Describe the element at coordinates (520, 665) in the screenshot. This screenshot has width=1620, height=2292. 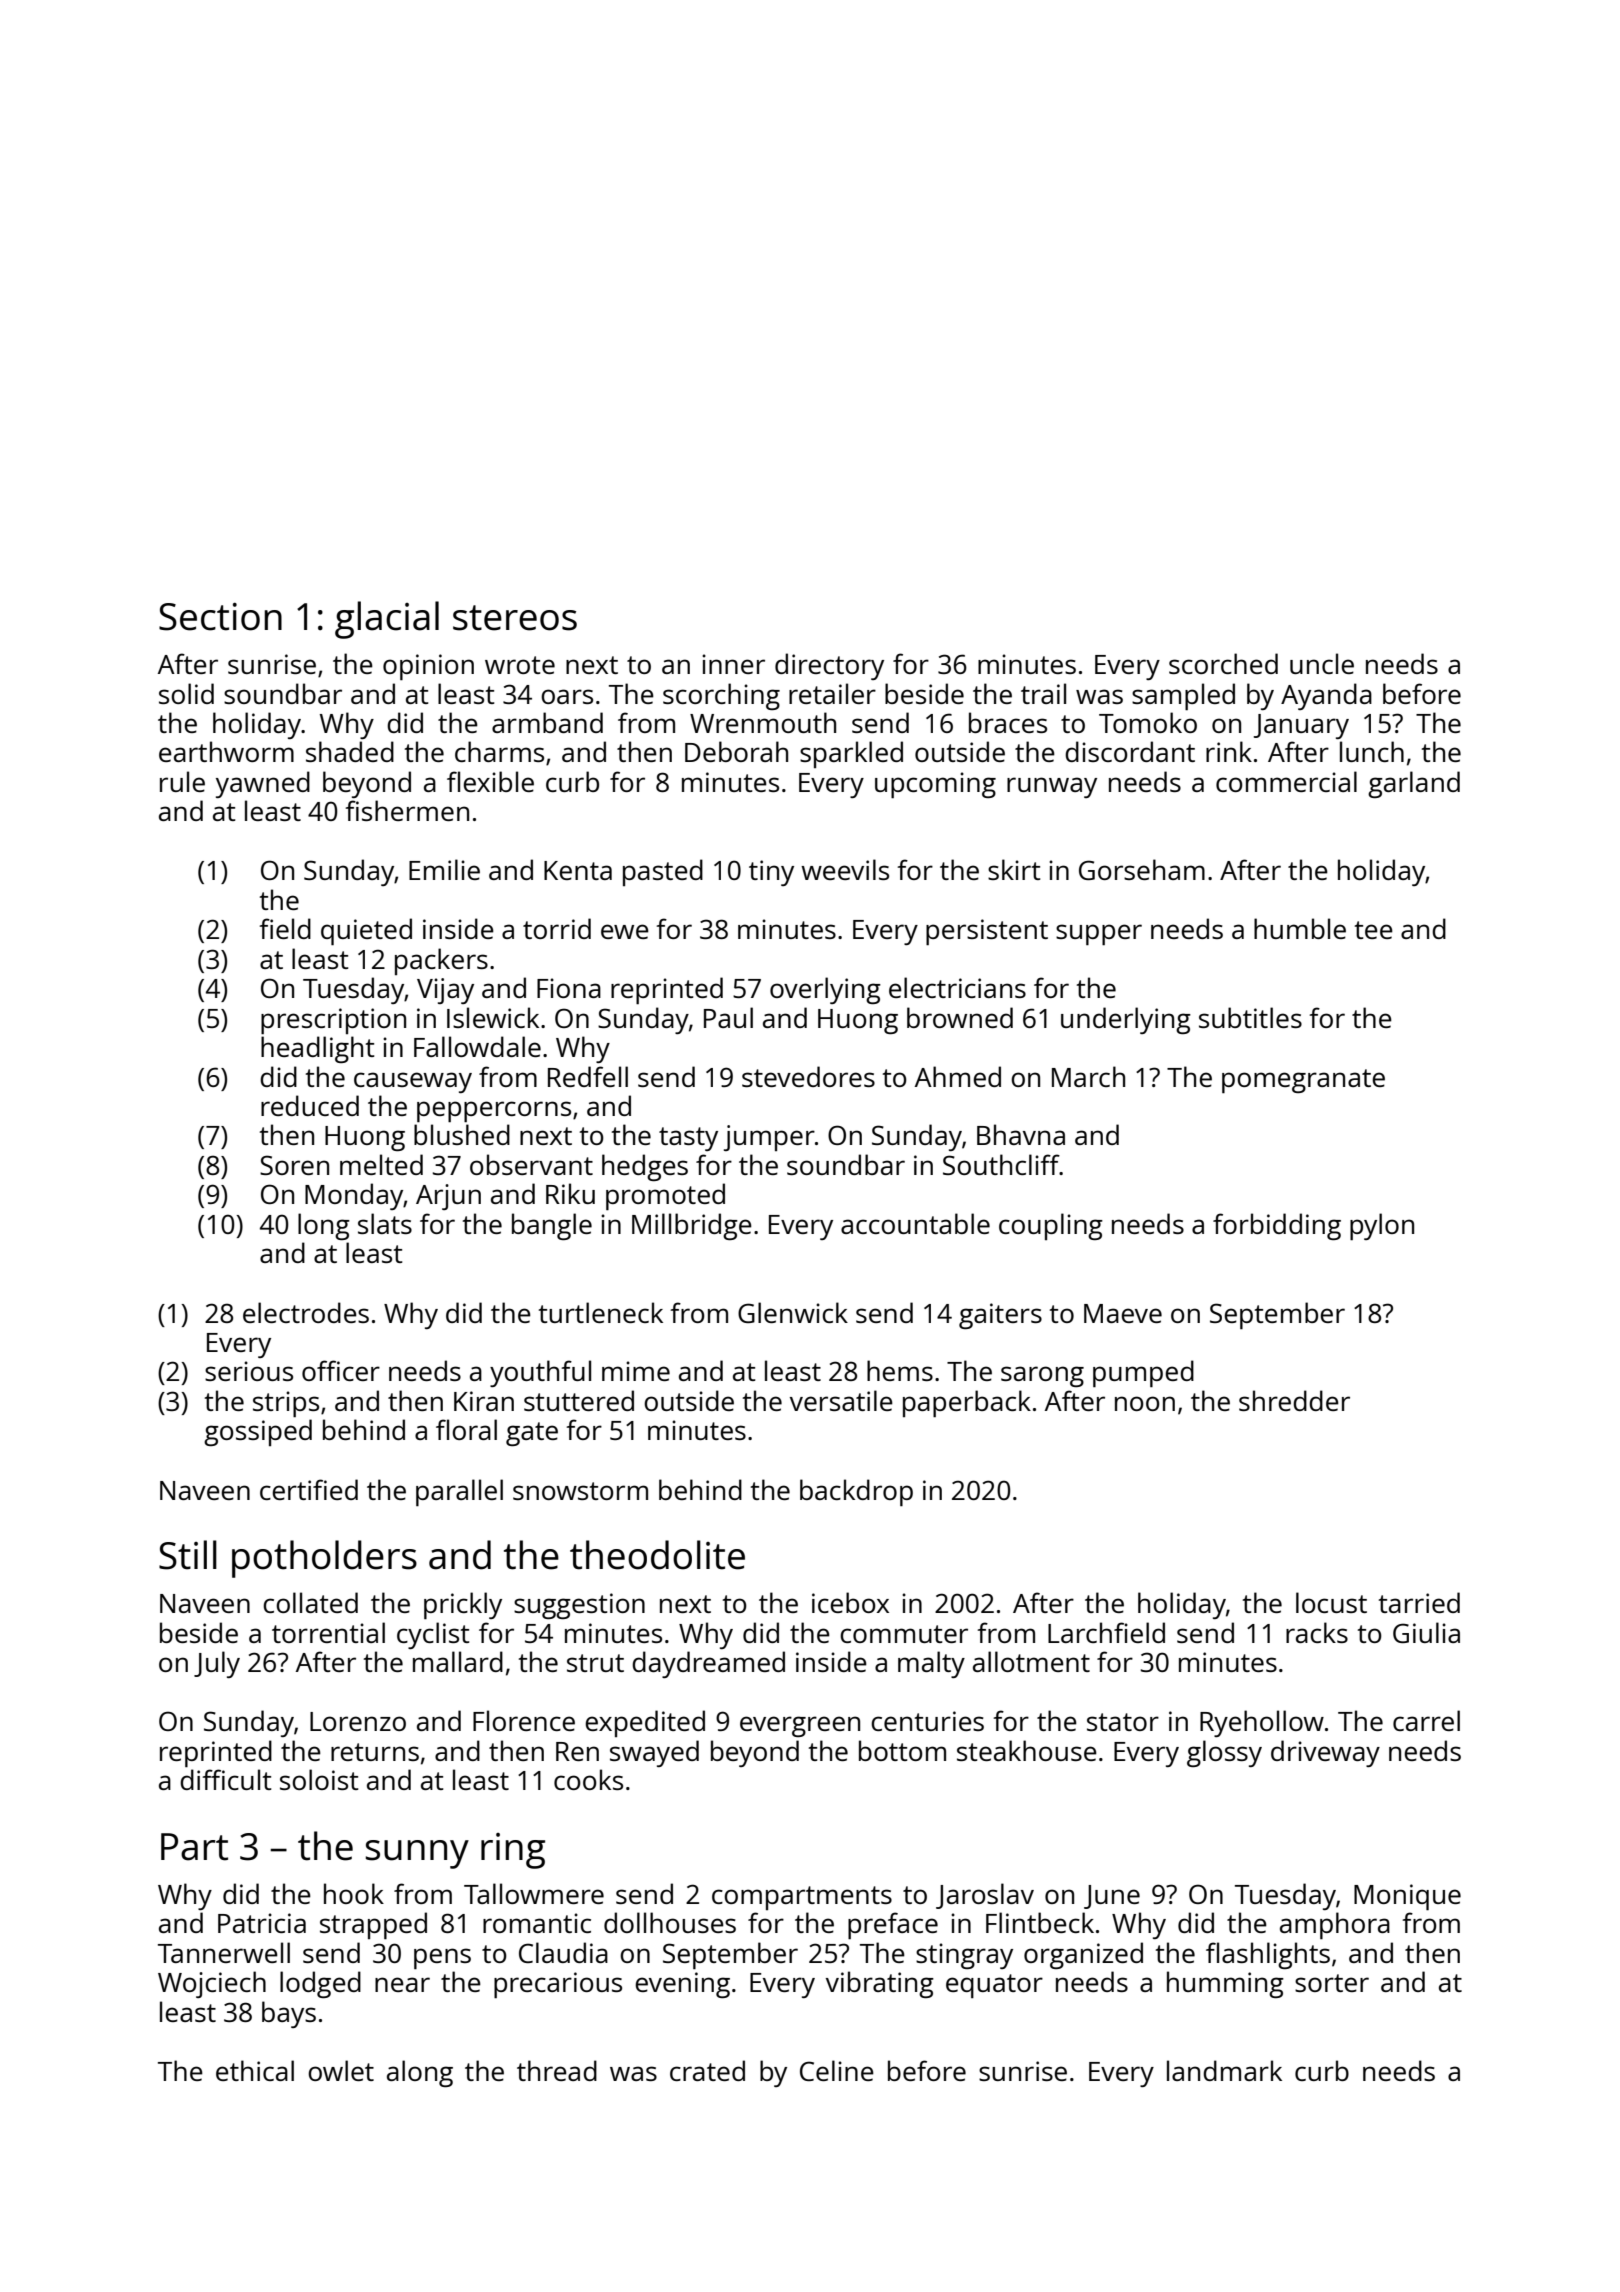
I see `wrote` at that location.
